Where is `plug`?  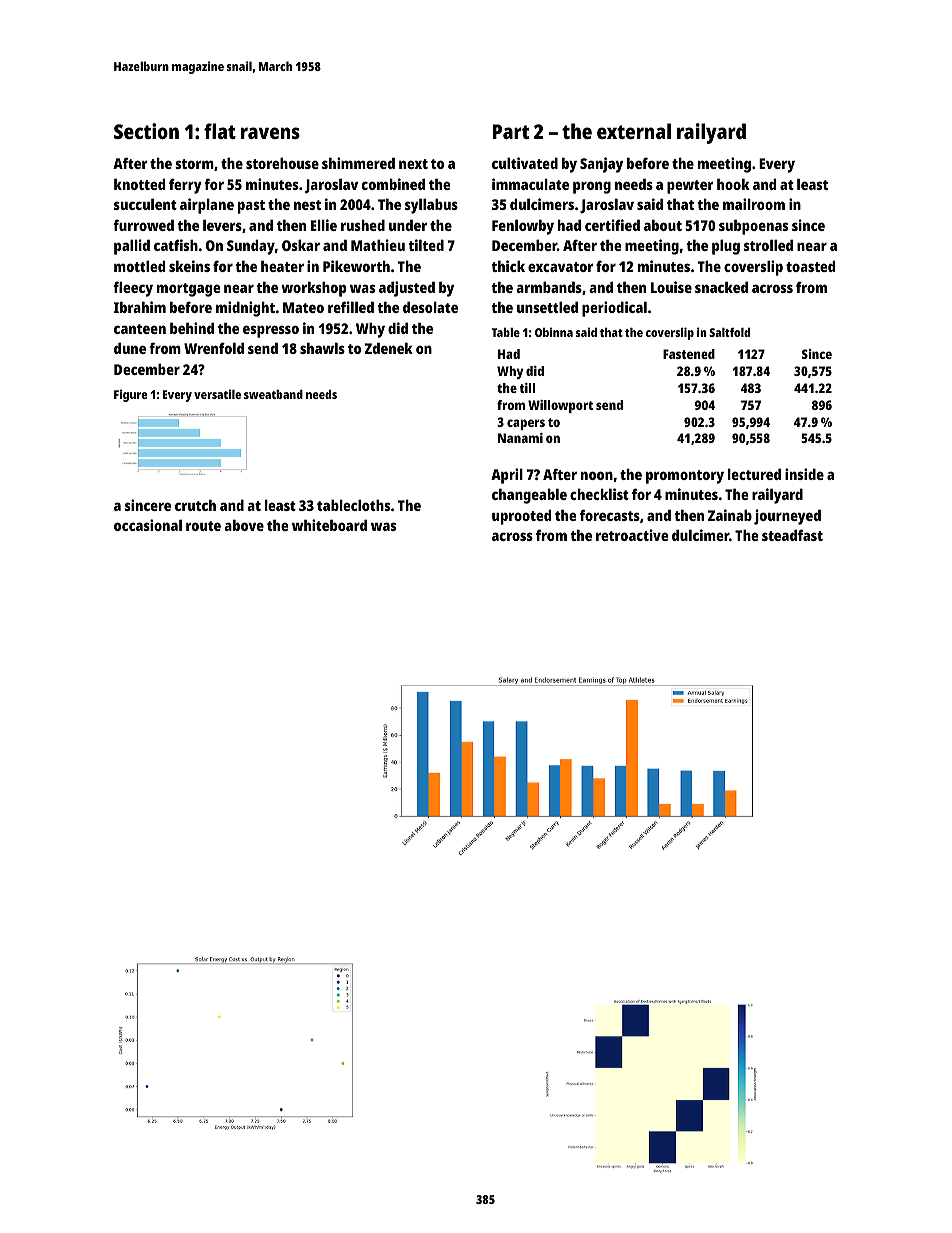 plug is located at coordinates (726, 247).
